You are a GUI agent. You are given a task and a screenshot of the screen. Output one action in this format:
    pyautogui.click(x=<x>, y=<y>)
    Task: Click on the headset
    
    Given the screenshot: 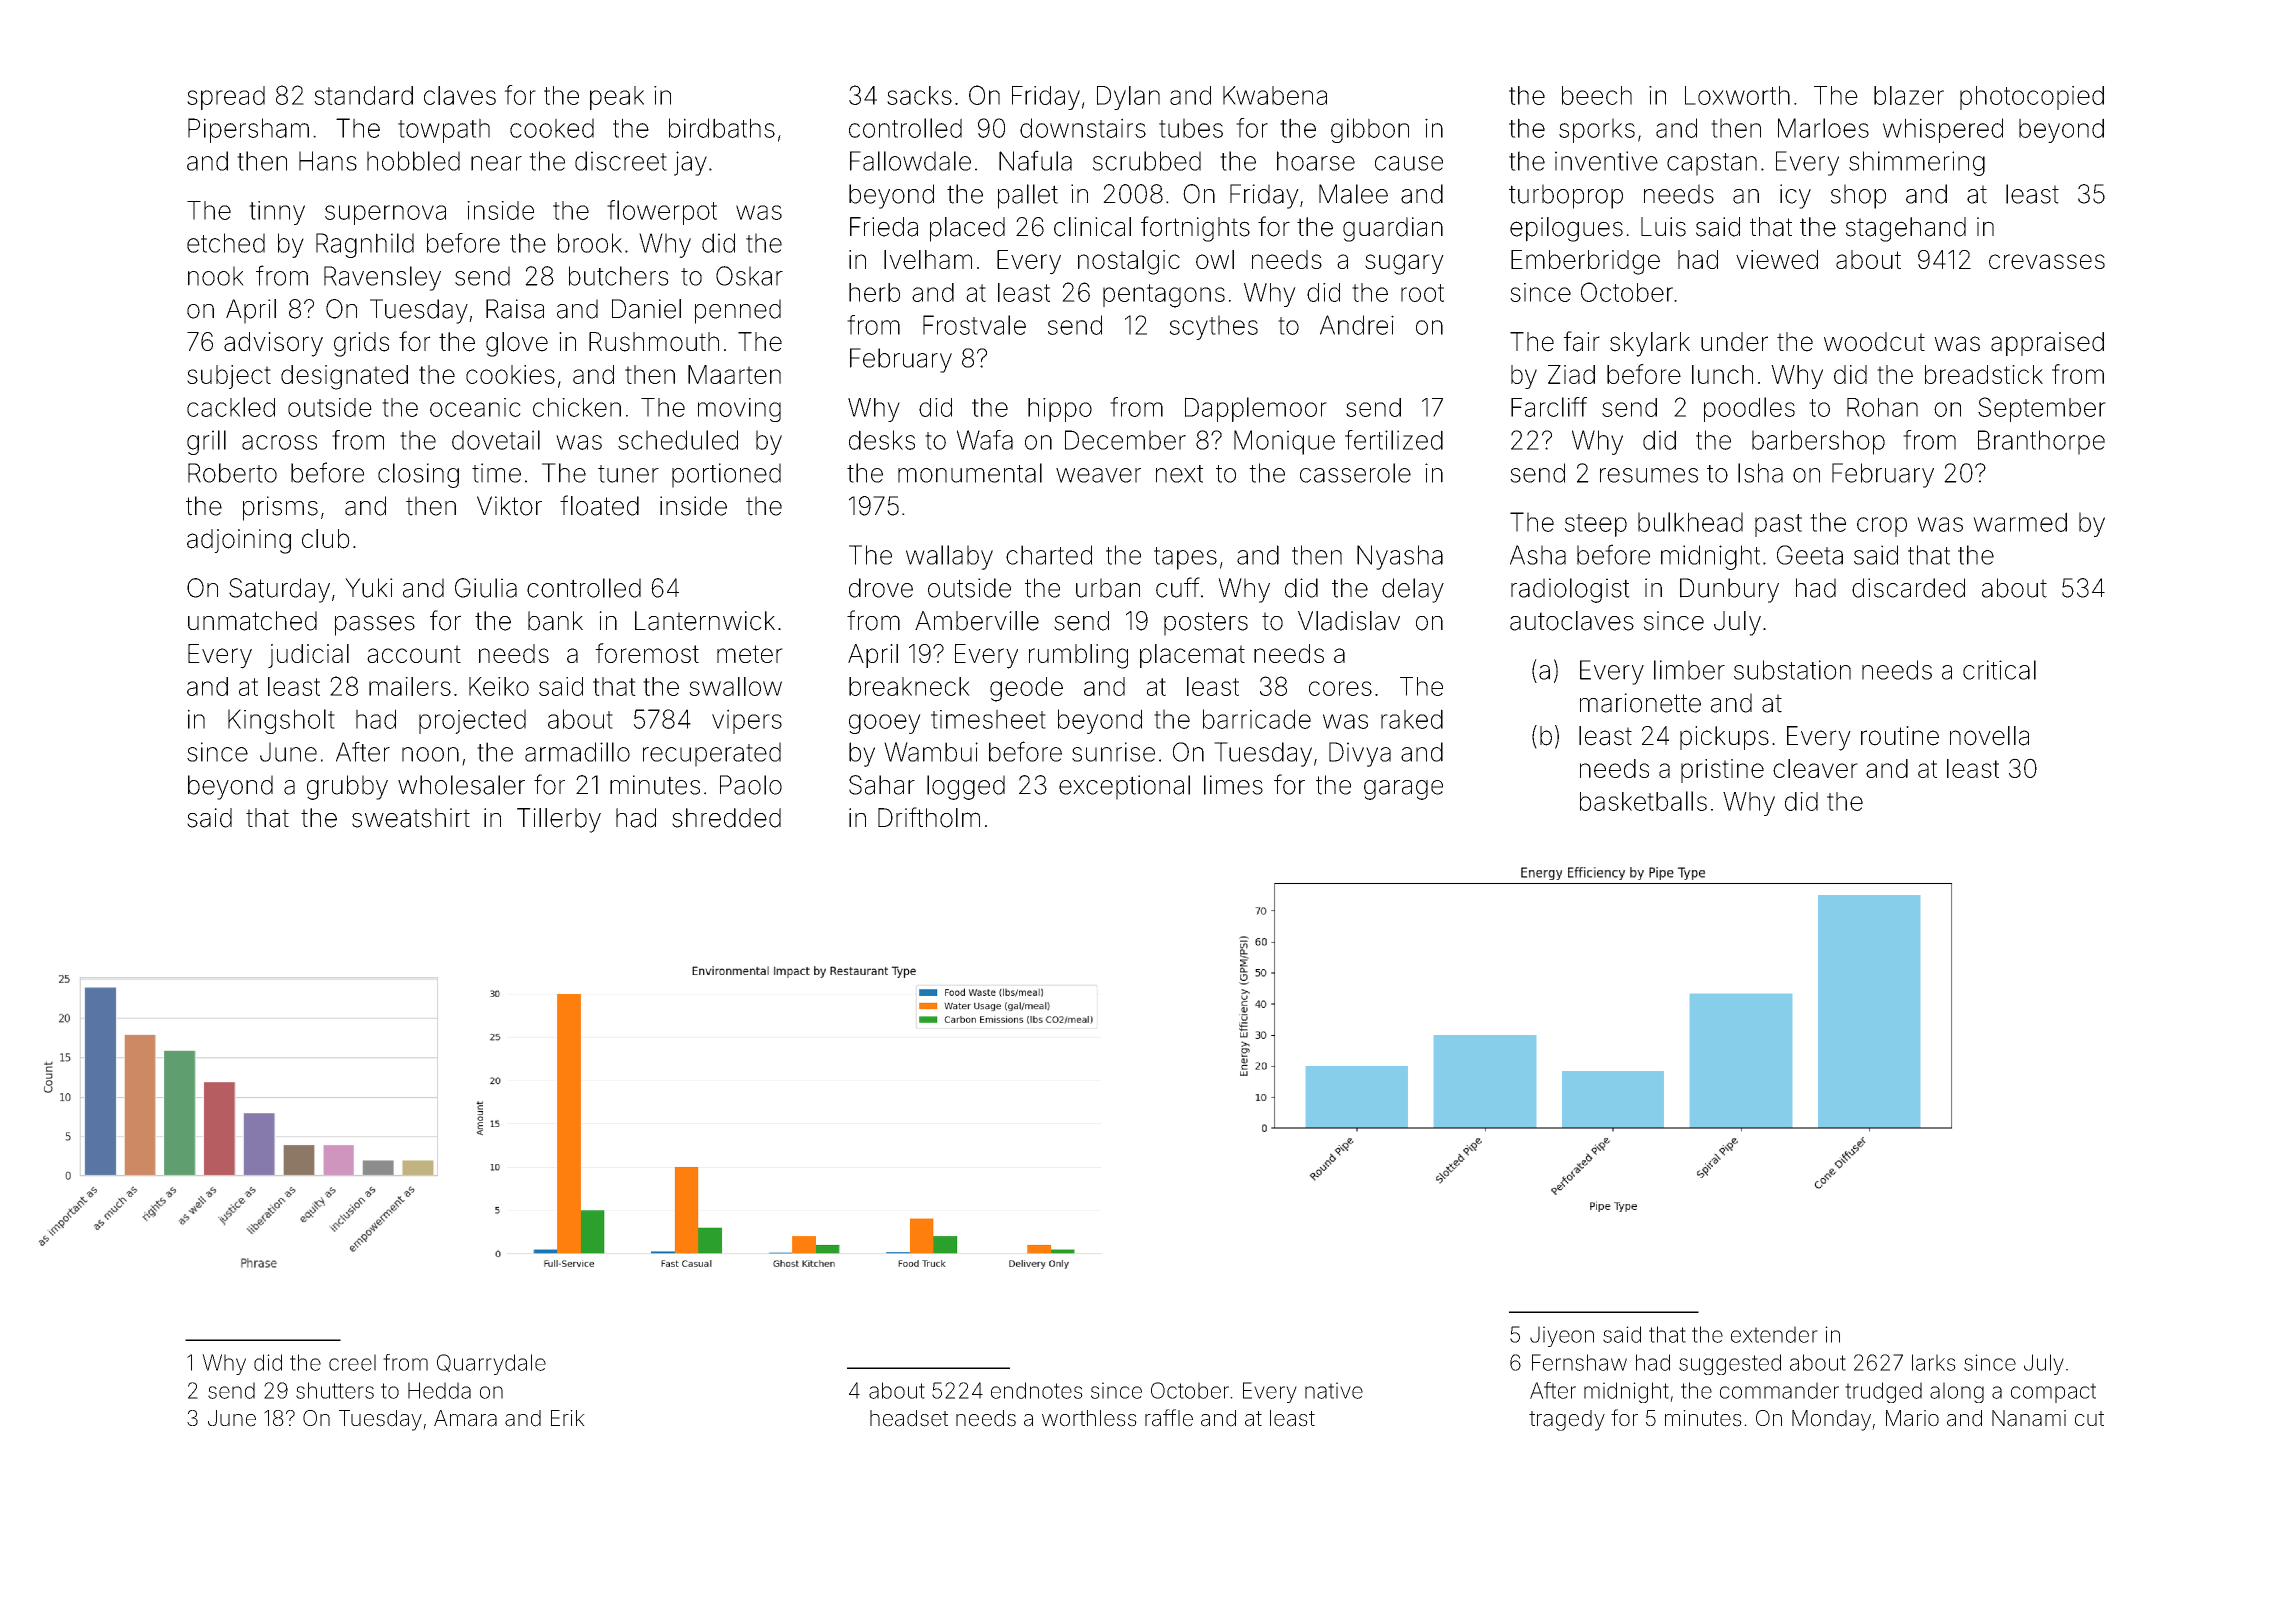 What is the action you would take?
    pyautogui.click(x=909, y=1418)
